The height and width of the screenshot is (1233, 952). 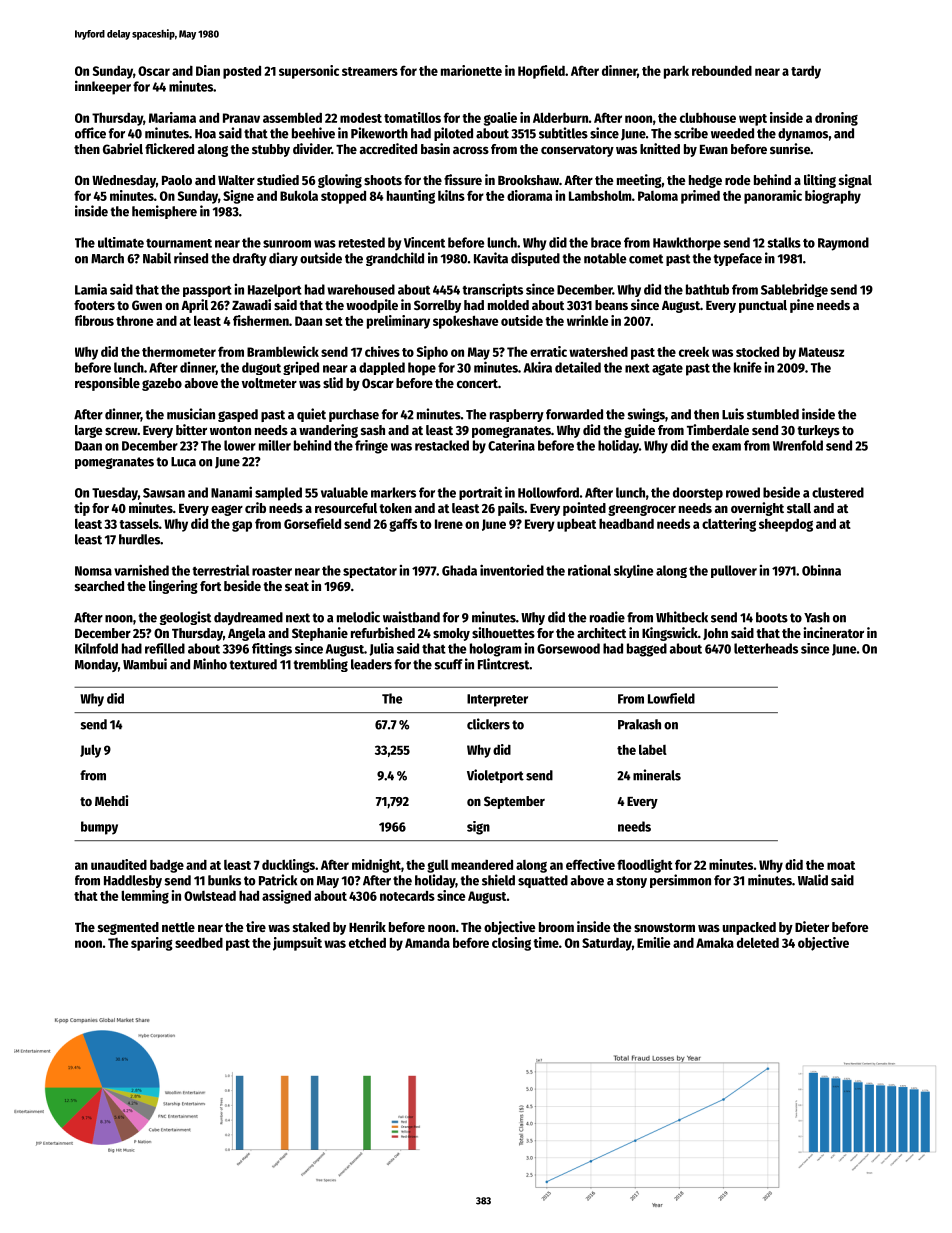 What do you see at coordinates (167, 866) in the screenshot?
I see `badge` at bounding box center [167, 866].
